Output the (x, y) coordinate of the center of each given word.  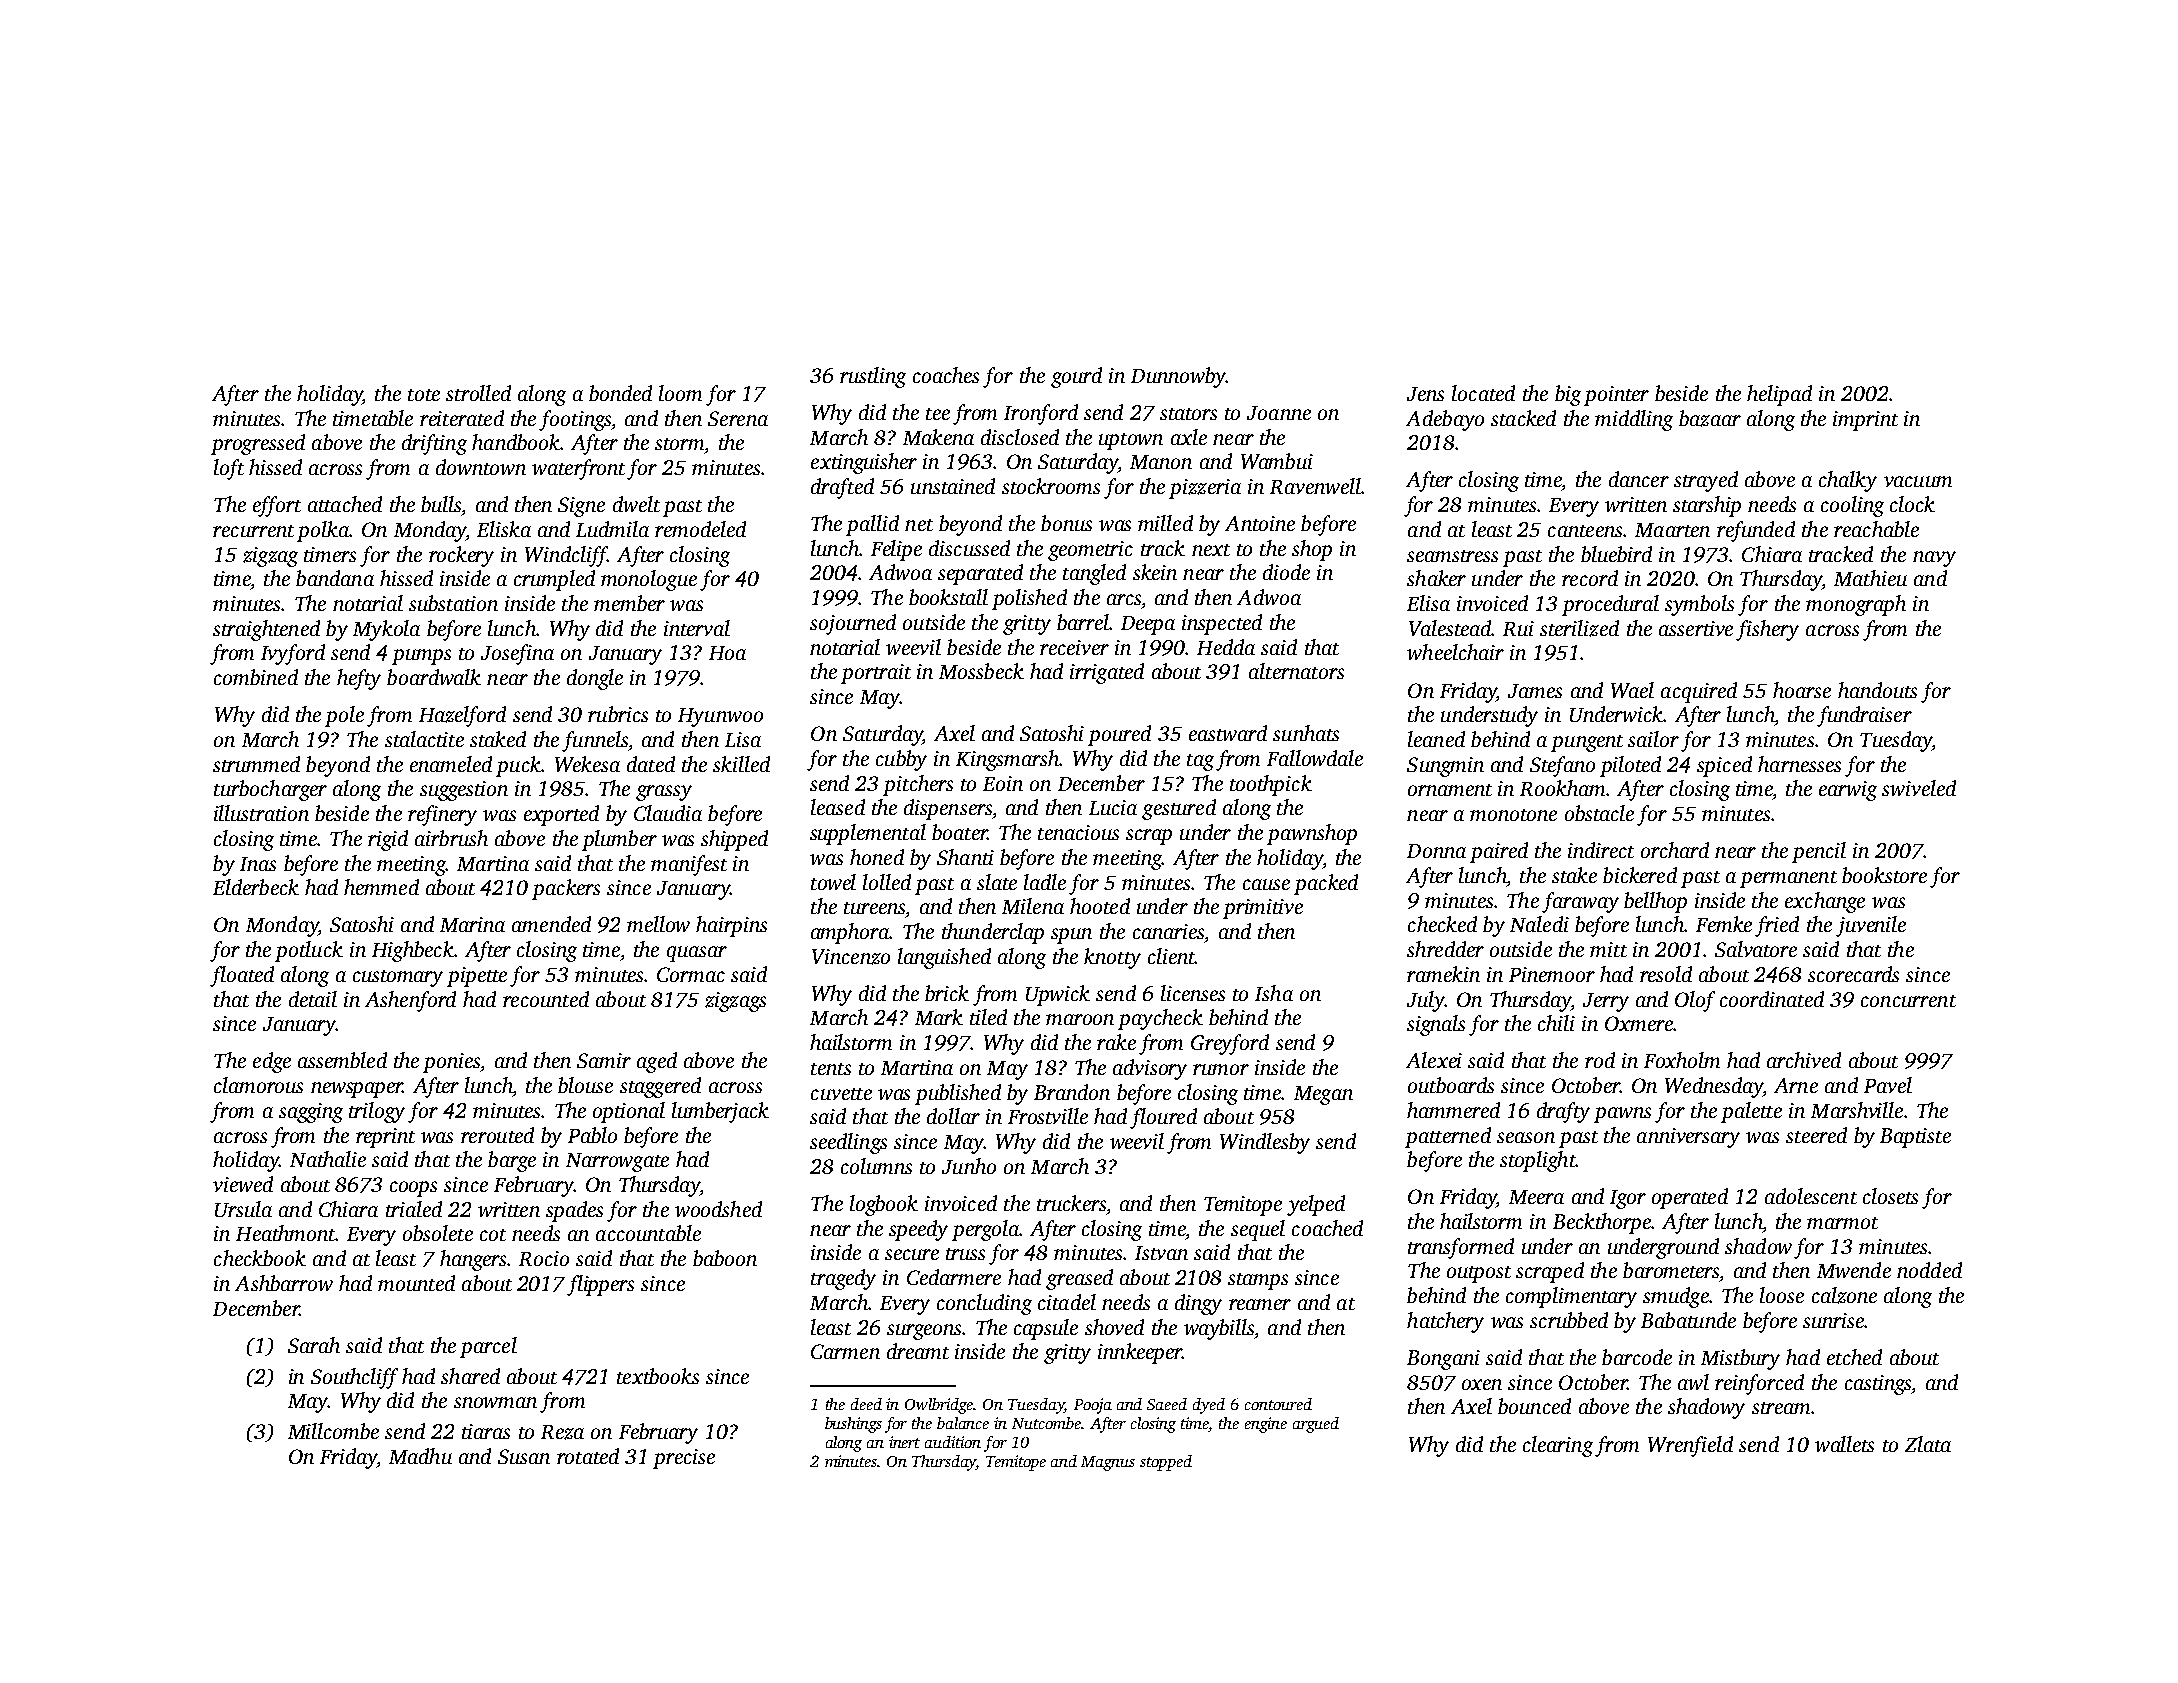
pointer (1616, 396)
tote (424, 395)
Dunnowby (1178, 377)
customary (398, 978)
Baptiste (1915, 1138)
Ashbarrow (284, 1283)
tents (831, 1069)
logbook (884, 1205)
